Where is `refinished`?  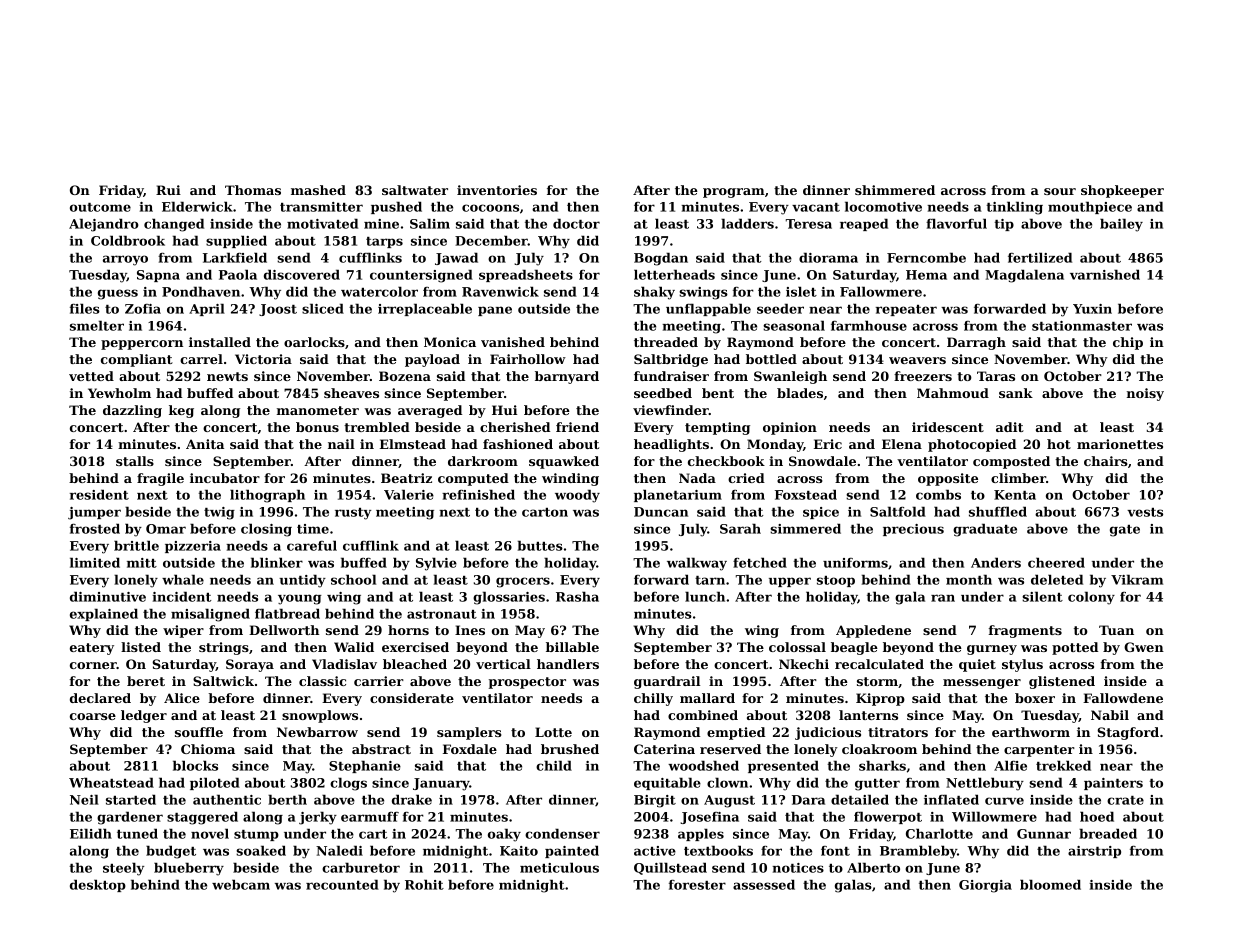
refinished is located at coordinates (478, 494).
